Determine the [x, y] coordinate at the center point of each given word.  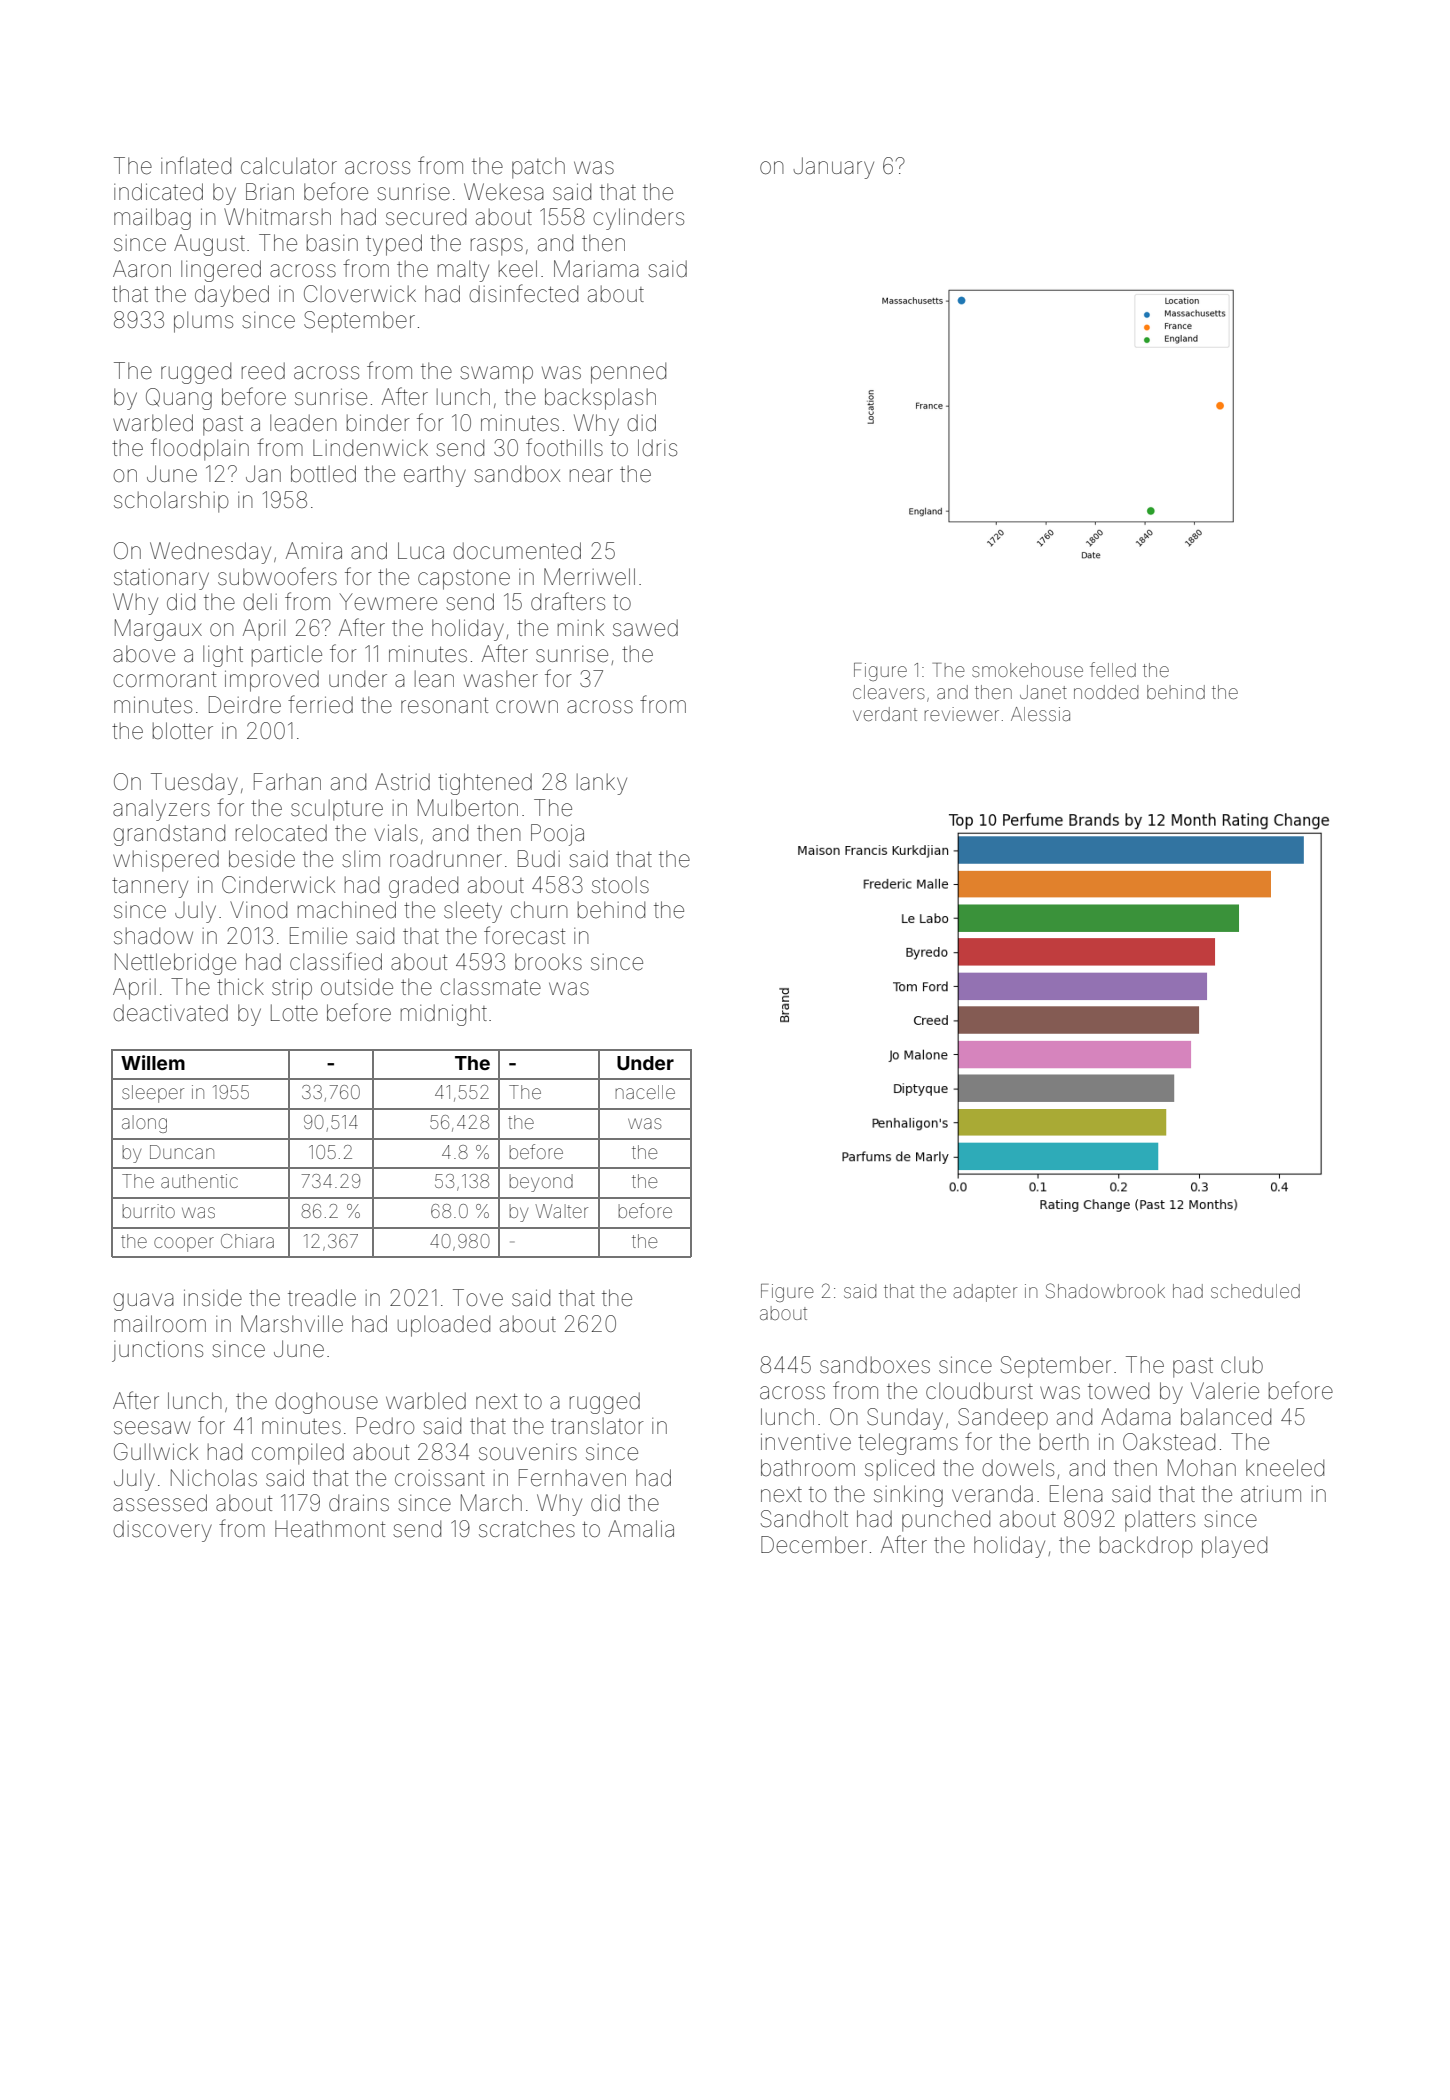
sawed [645, 628]
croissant [440, 1478]
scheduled [1255, 1291]
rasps [497, 247]
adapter [985, 1293]
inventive [806, 1442]
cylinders [638, 219]
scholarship [171, 502]
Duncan [182, 1152]
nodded [1106, 692]
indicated [158, 192]
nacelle [645, 1092]
